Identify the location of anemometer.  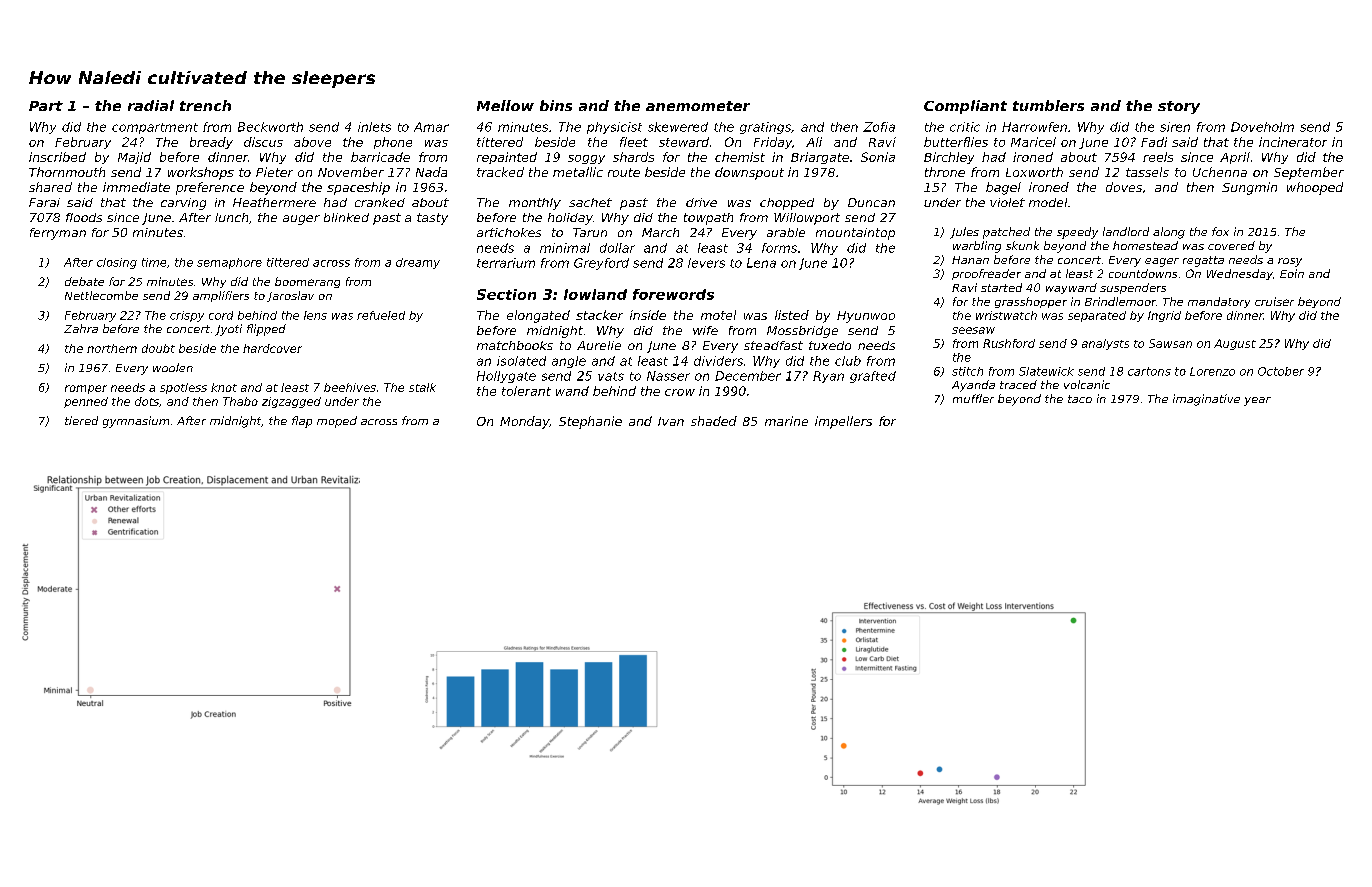
(698, 106).
